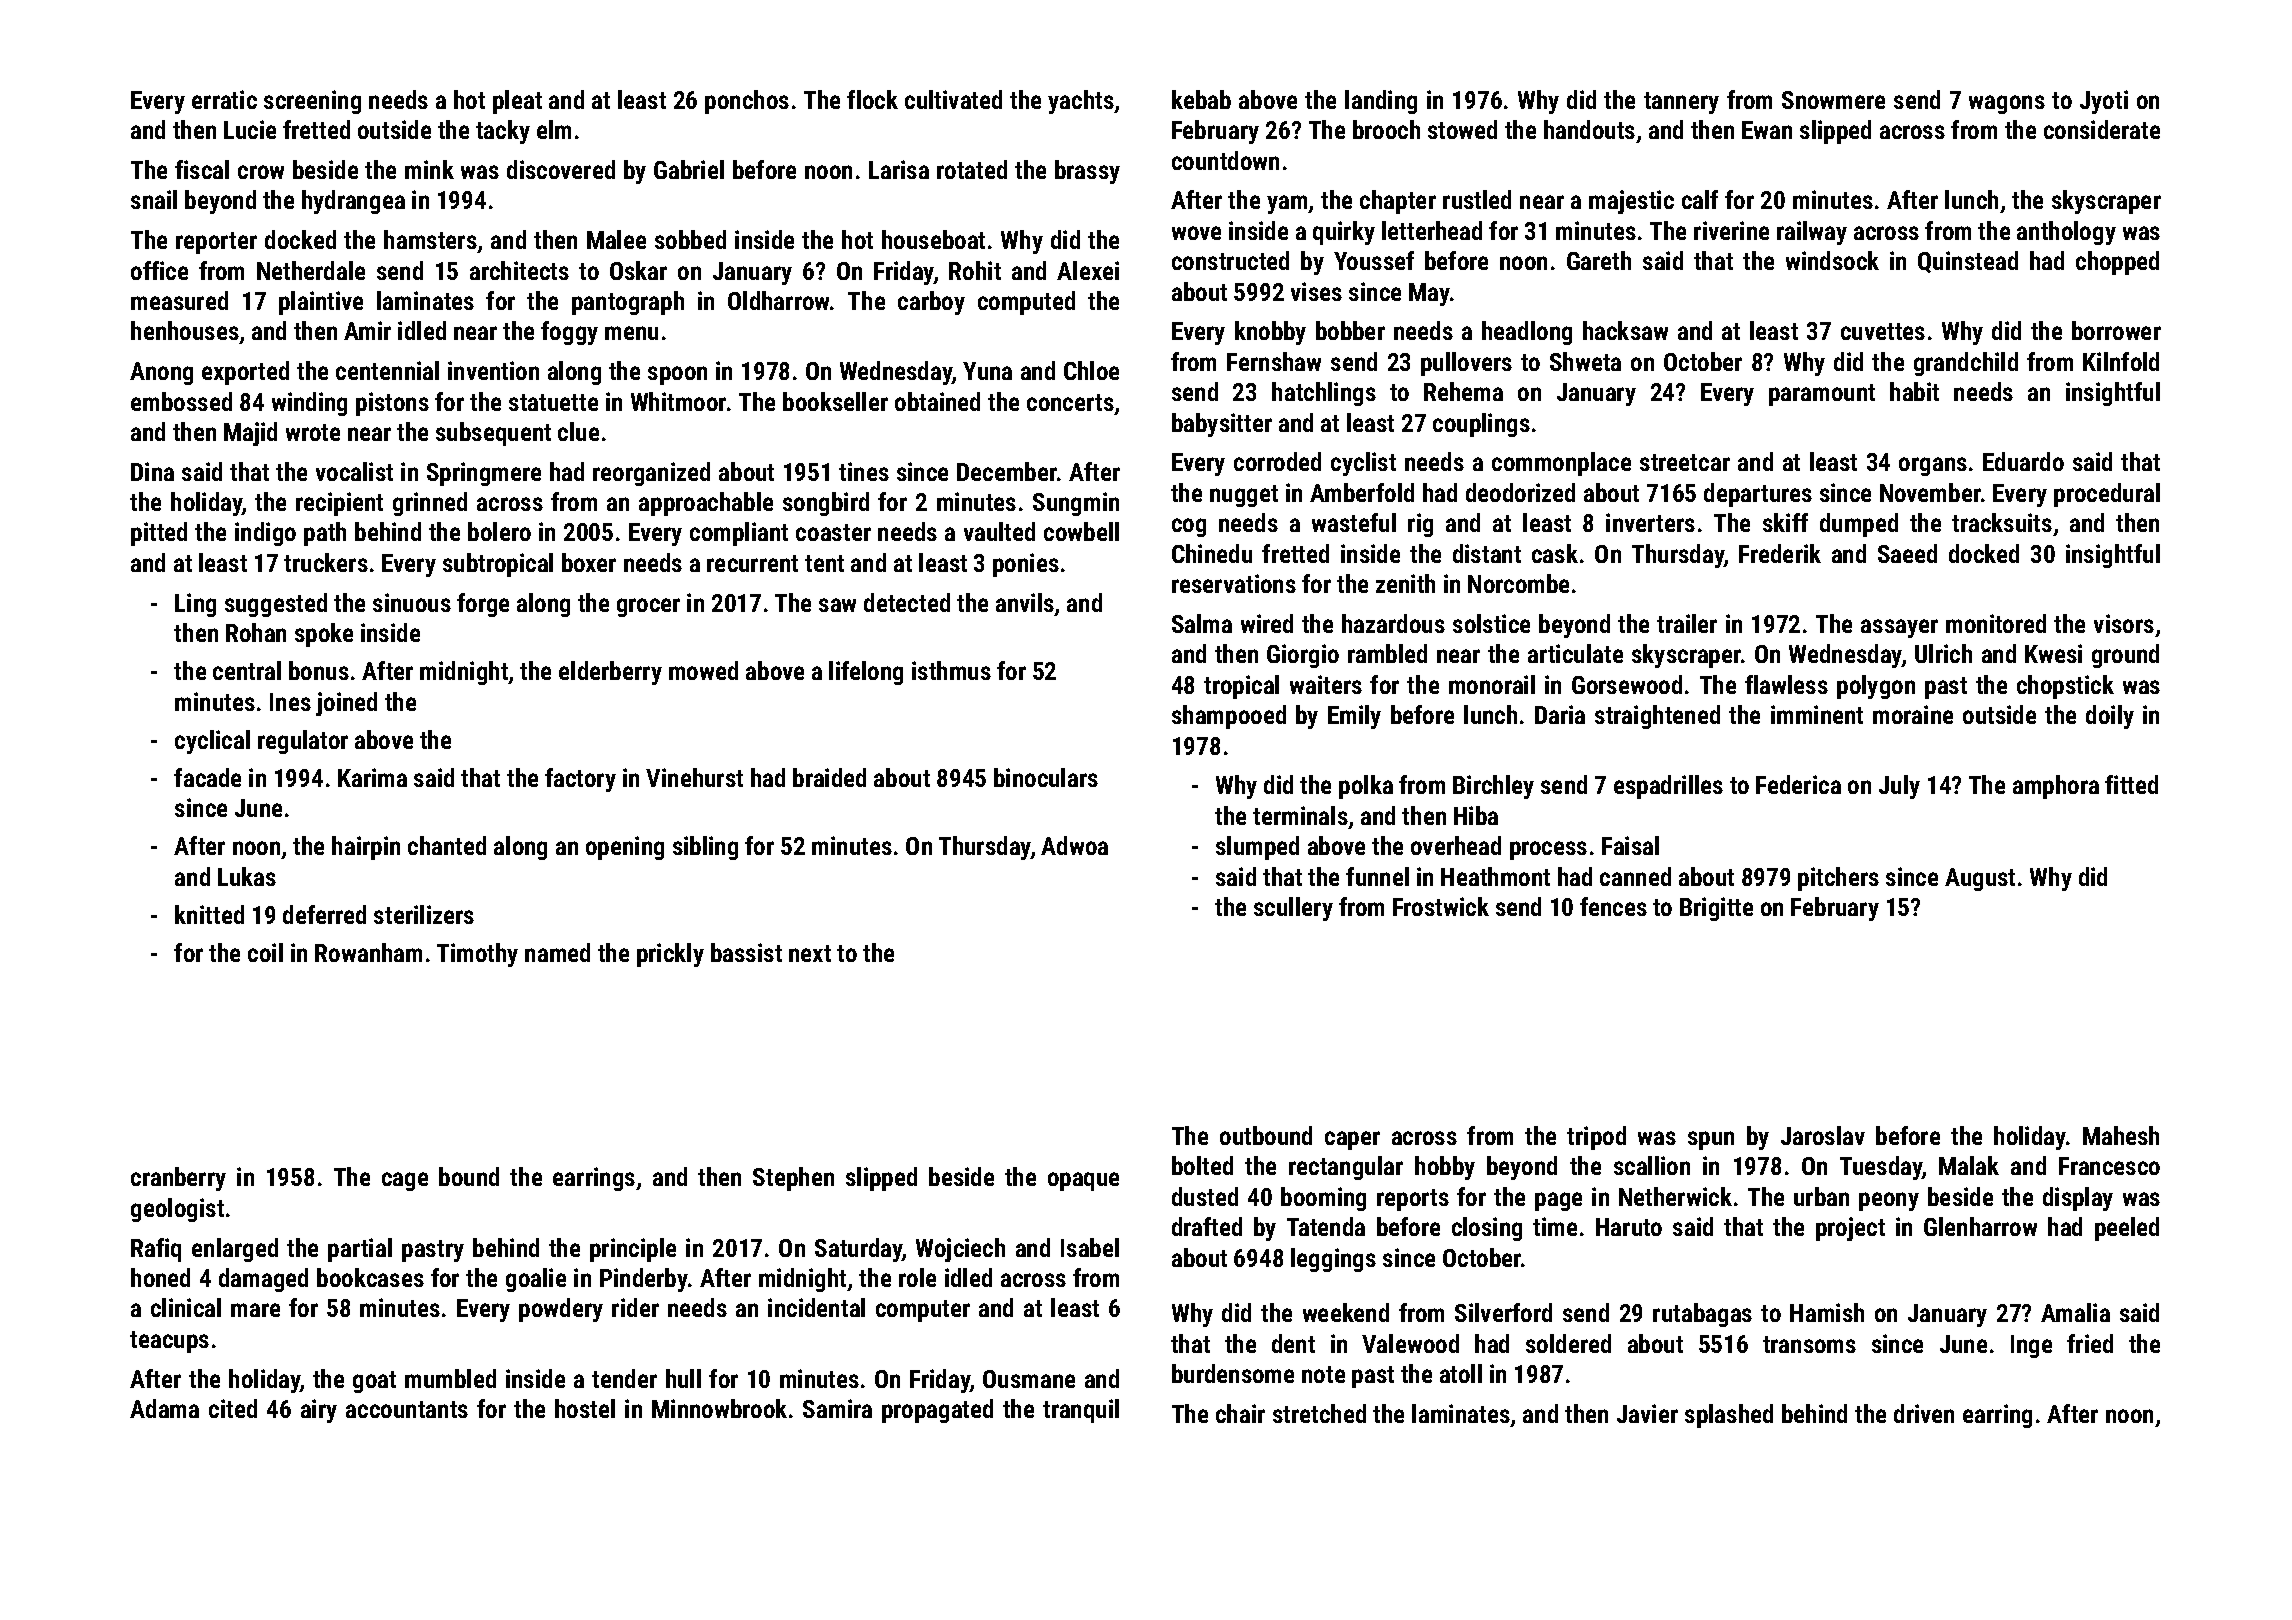  I want to click on brassy, so click(1087, 172).
